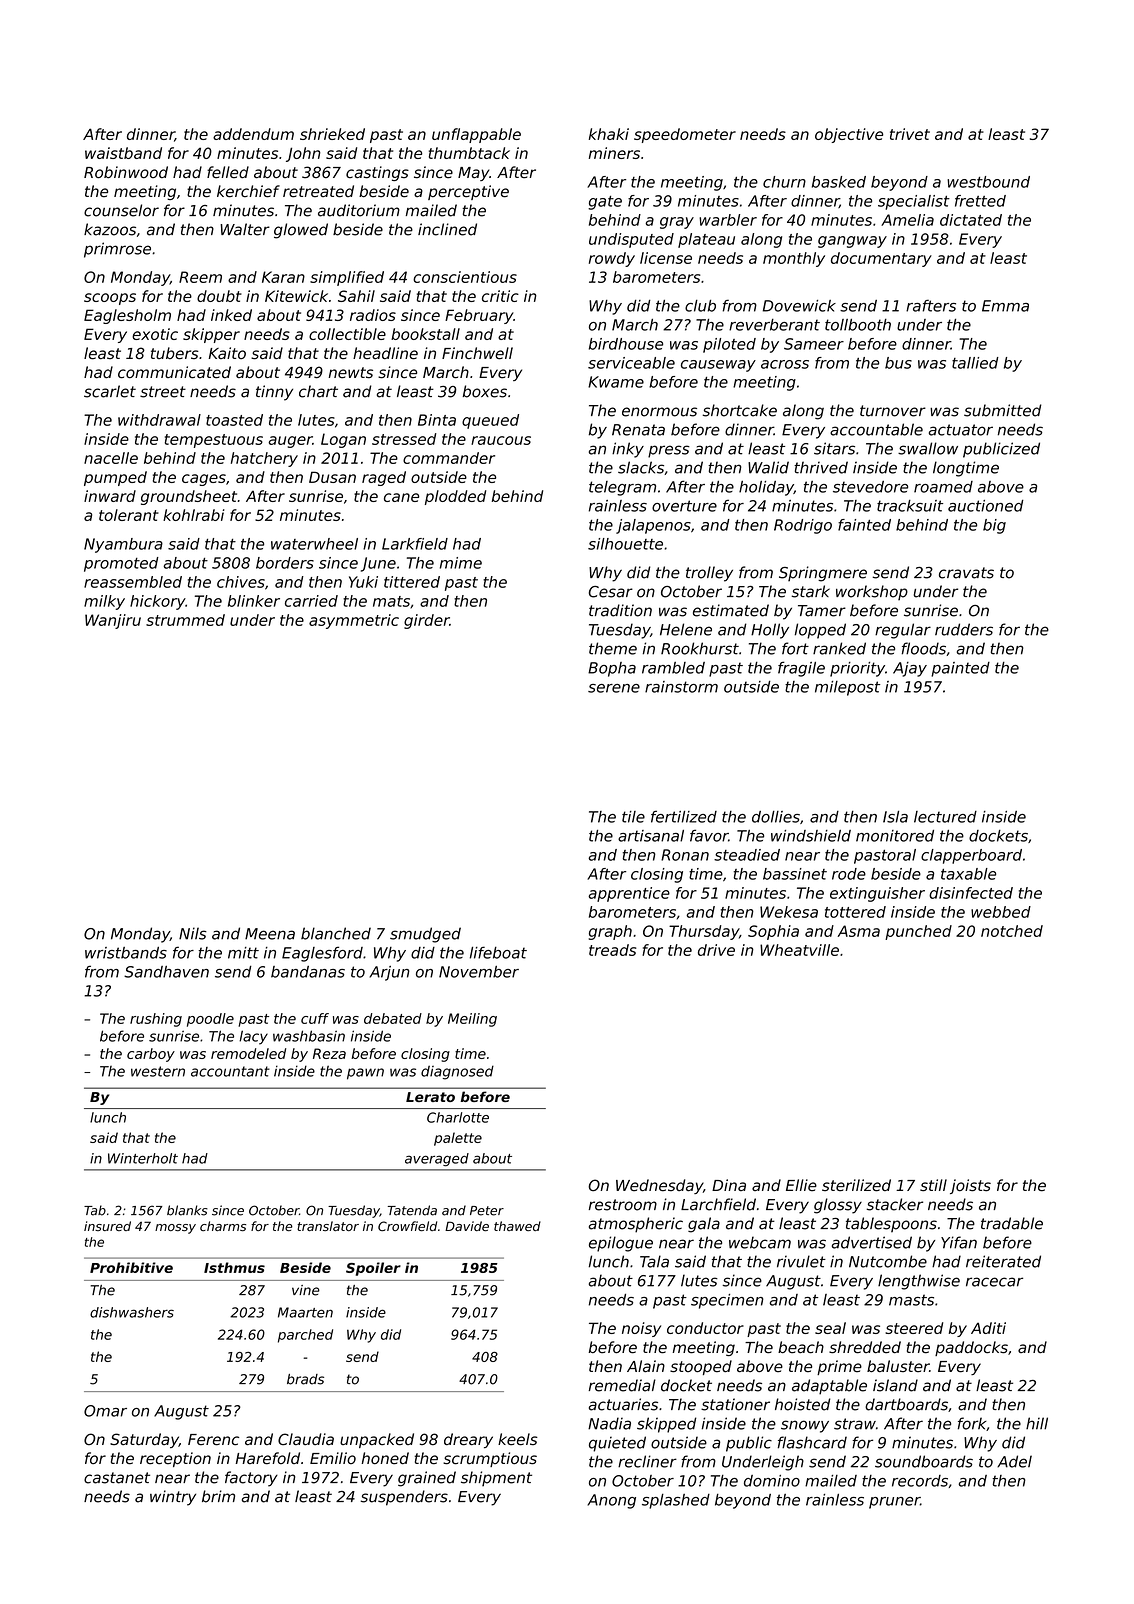 This screenshot has height=1604, width=1134. Describe the element at coordinates (187, 1210) in the screenshot. I see `blanks` at that location.
